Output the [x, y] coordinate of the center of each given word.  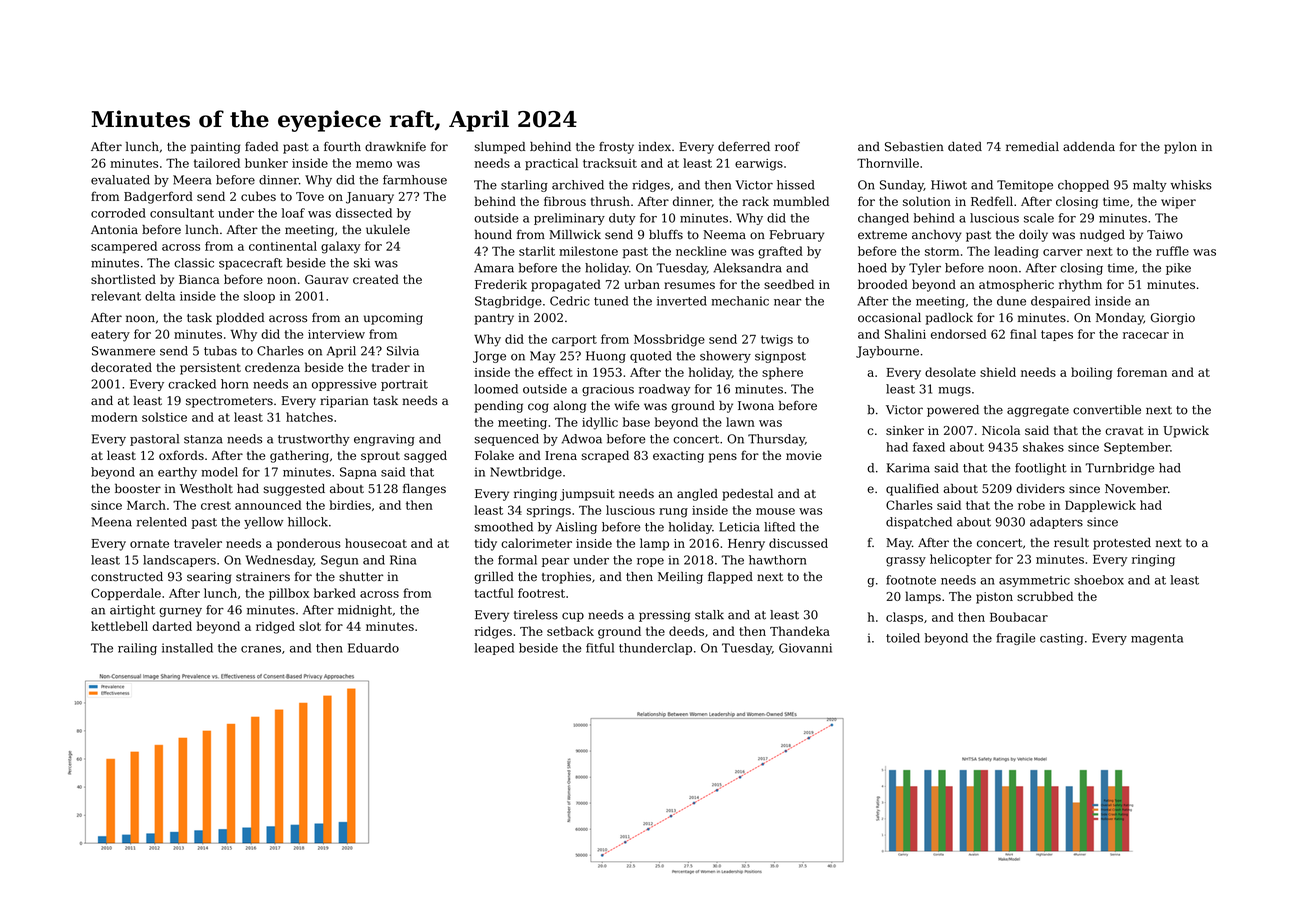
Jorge [489, 357]
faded [261, 147]
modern [114, 417]
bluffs [666, 234]
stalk [709, 615]
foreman [1142, 372]
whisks [1191, 185]
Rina [403, 560]
